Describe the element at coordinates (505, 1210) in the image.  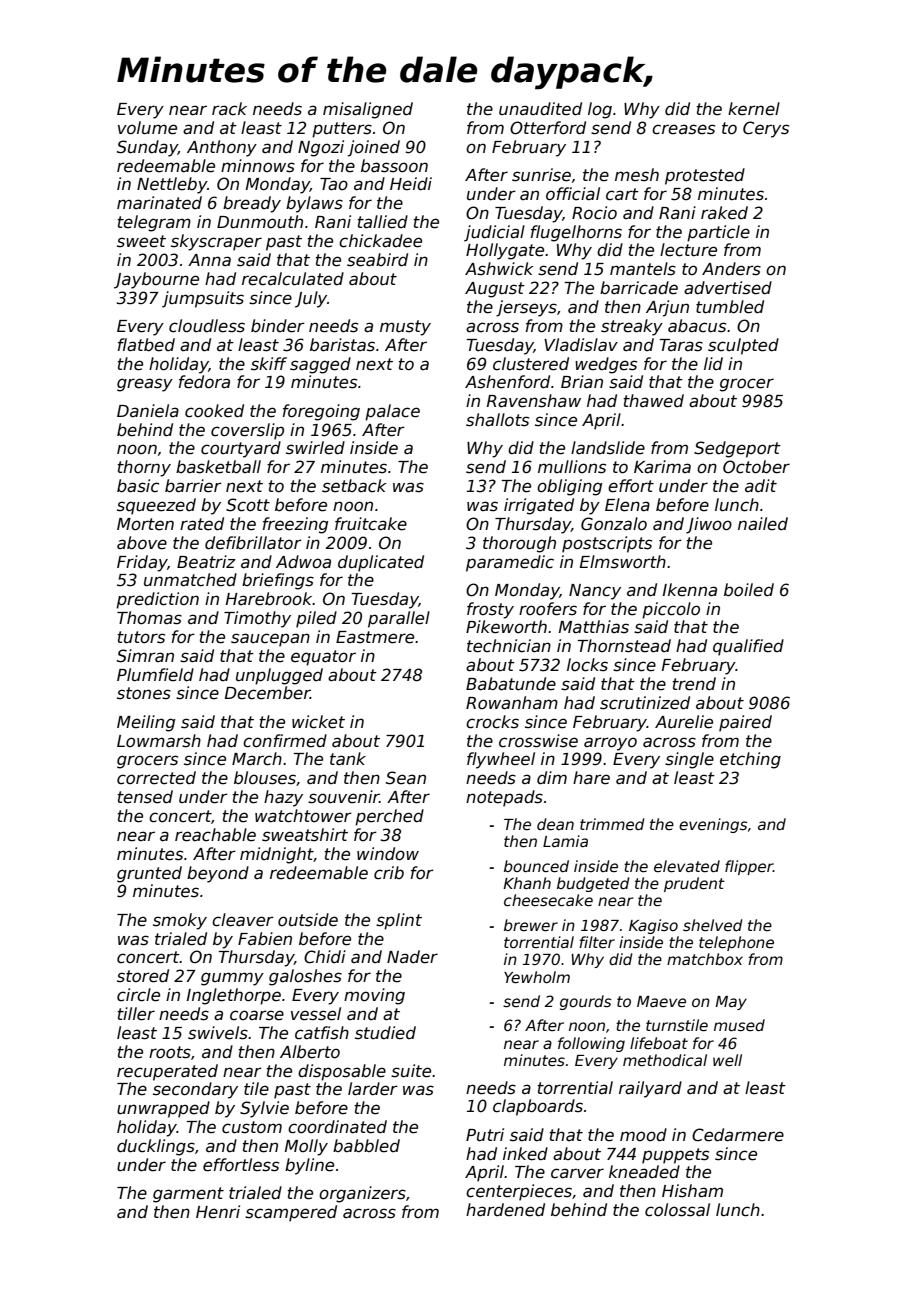
I see `hardened` at that location.
